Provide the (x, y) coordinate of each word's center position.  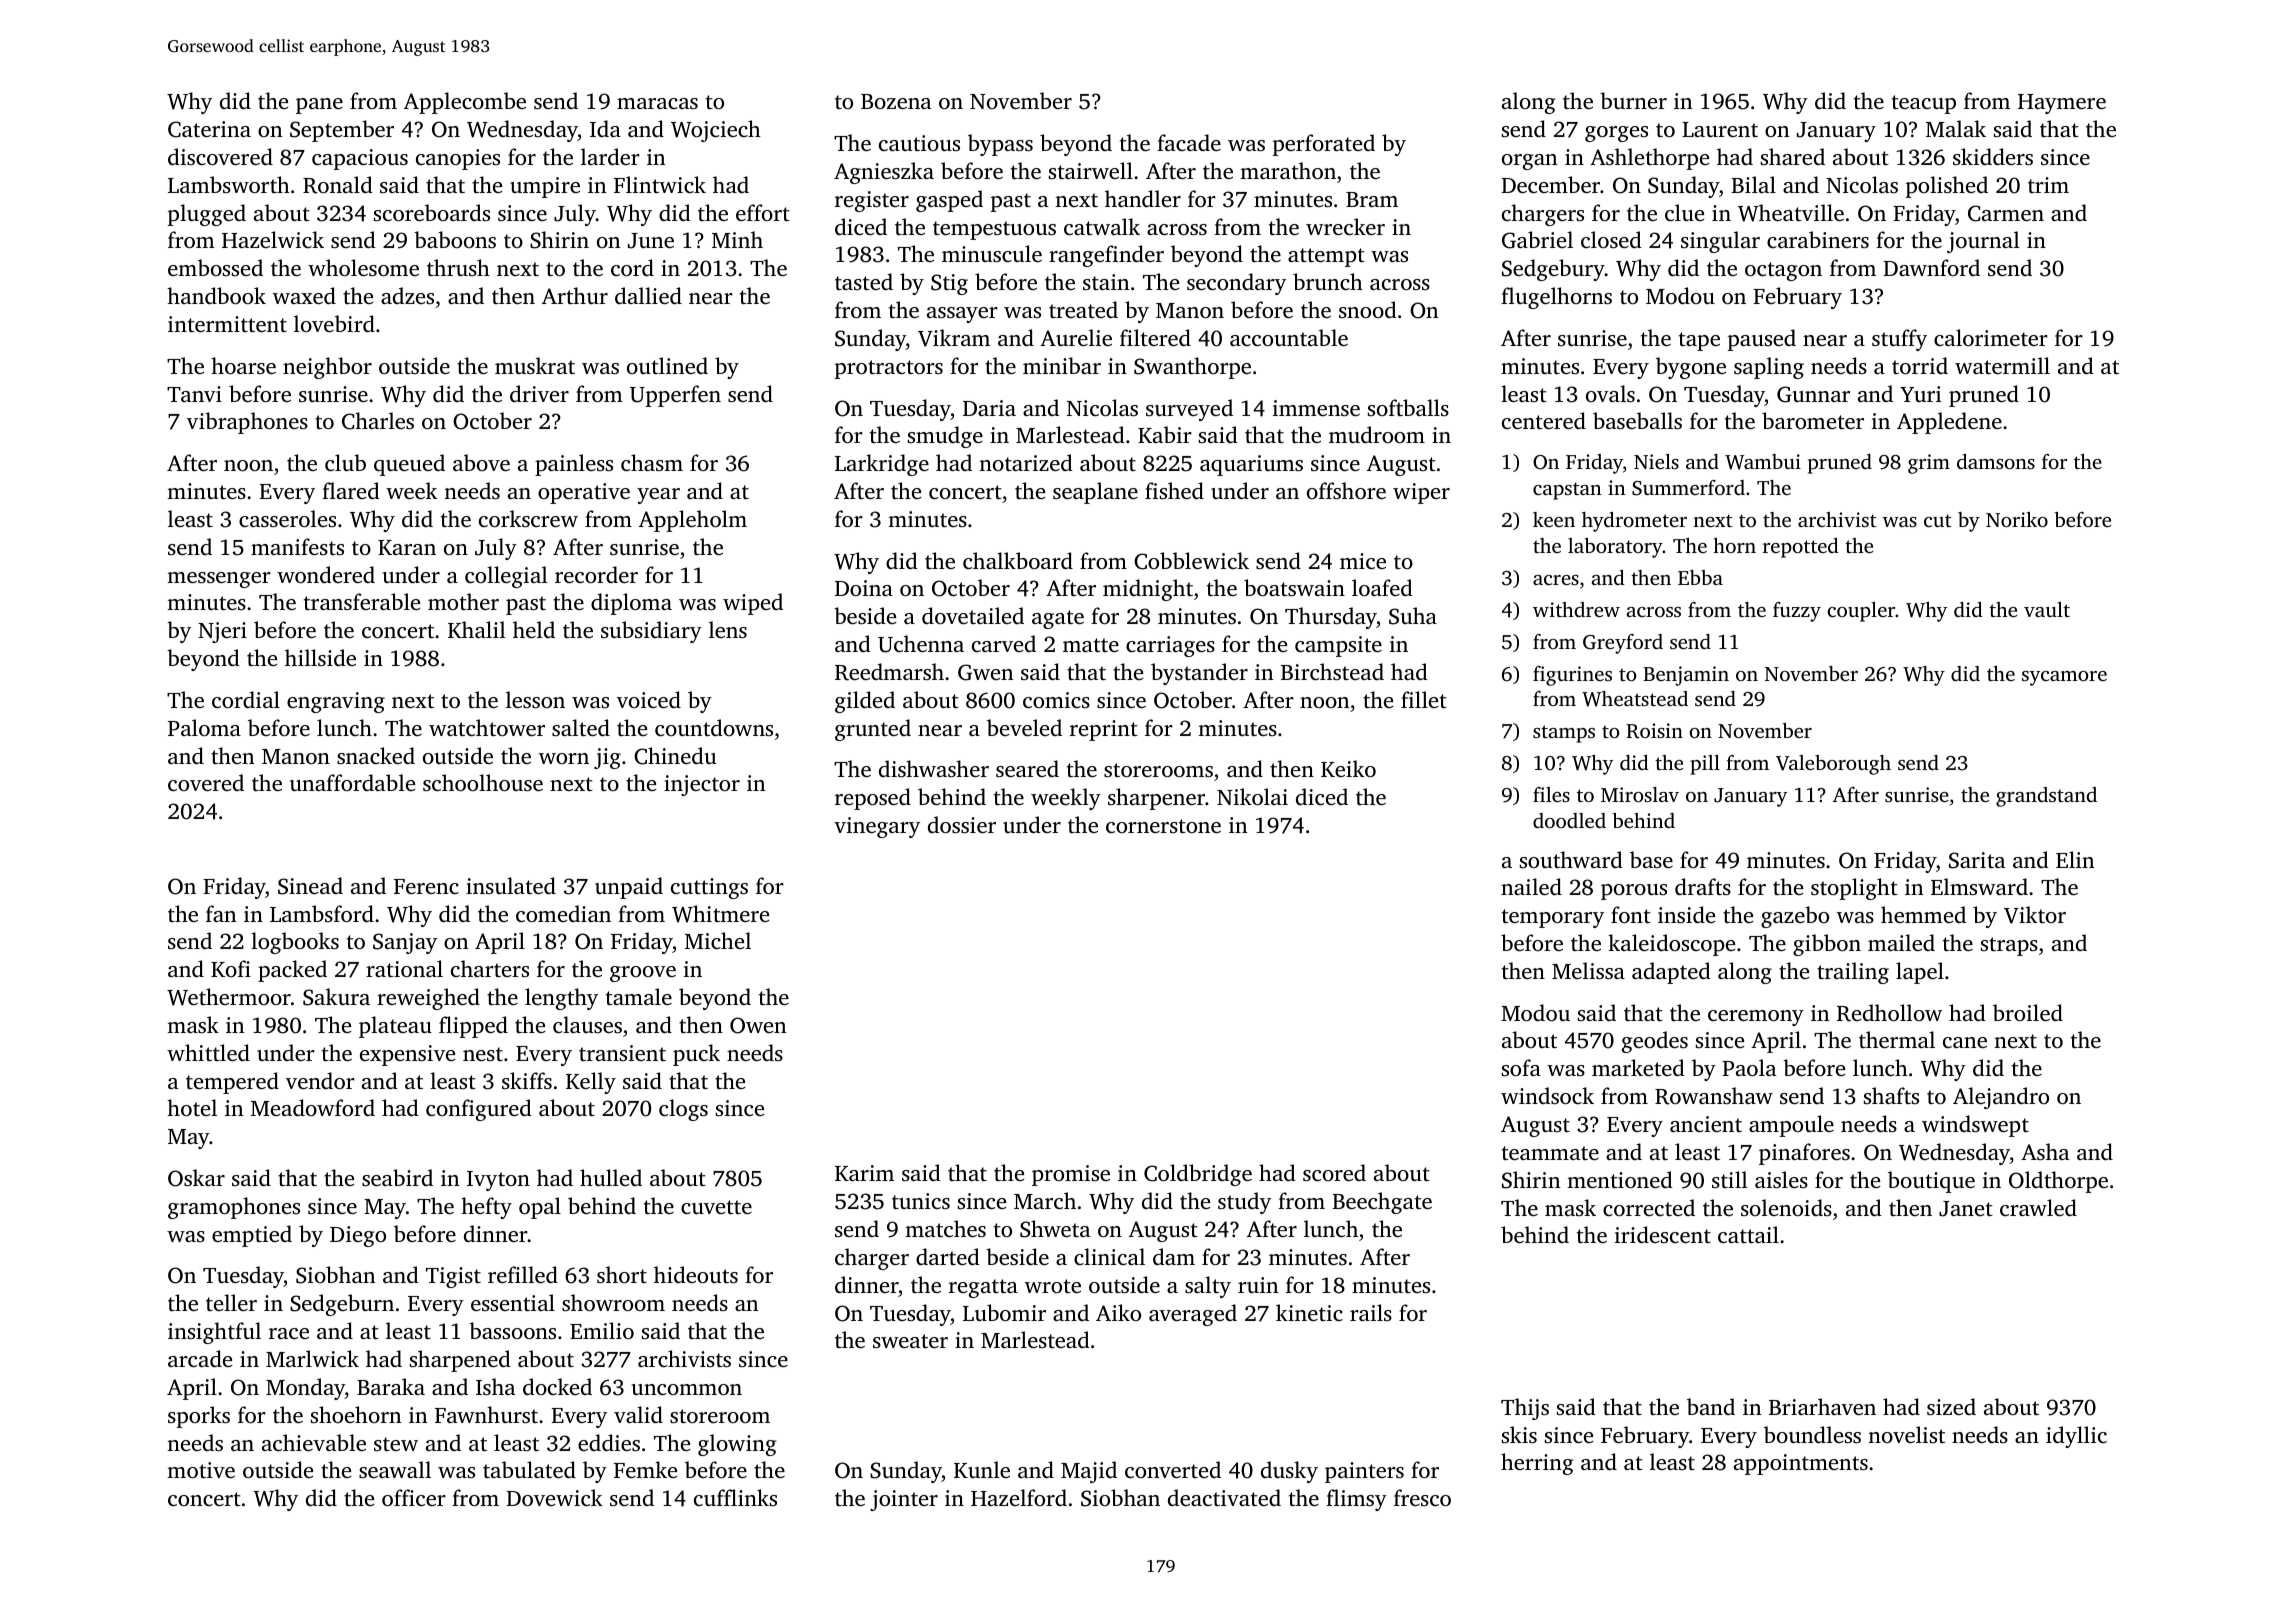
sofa (1521, 1067)
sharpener (1156, 799)
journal (1983, 242)
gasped (949, 201)
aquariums (1251, 465)
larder (610, 156)
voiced (649, 699)
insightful (214, 1333)
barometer (1813, 420)
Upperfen (675, 396)
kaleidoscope (1671, 945)
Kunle (982, 1469)
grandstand (2046, 797)
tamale (639, 996)
